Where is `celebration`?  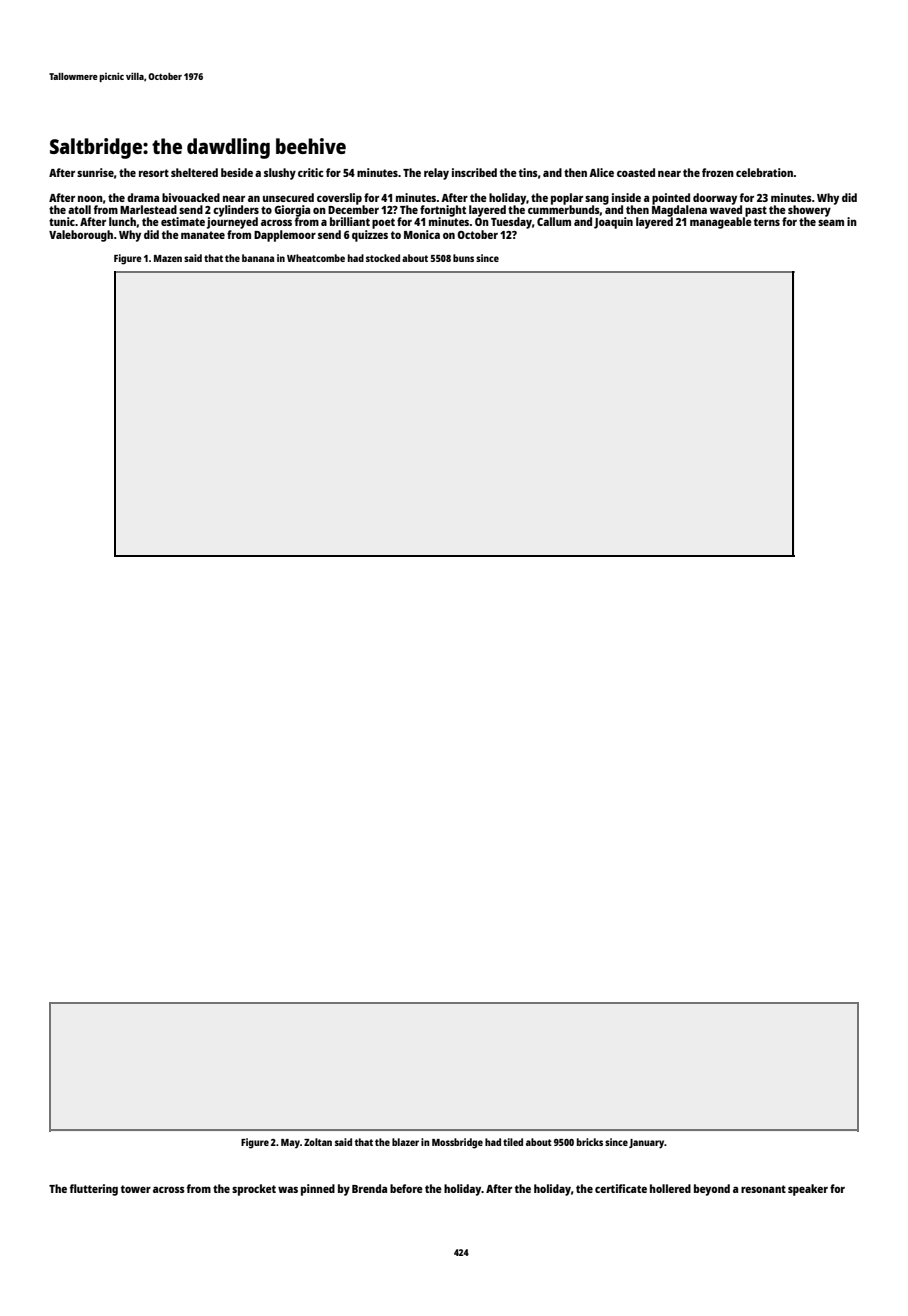
celebration is located at coordinates (765, 172).
